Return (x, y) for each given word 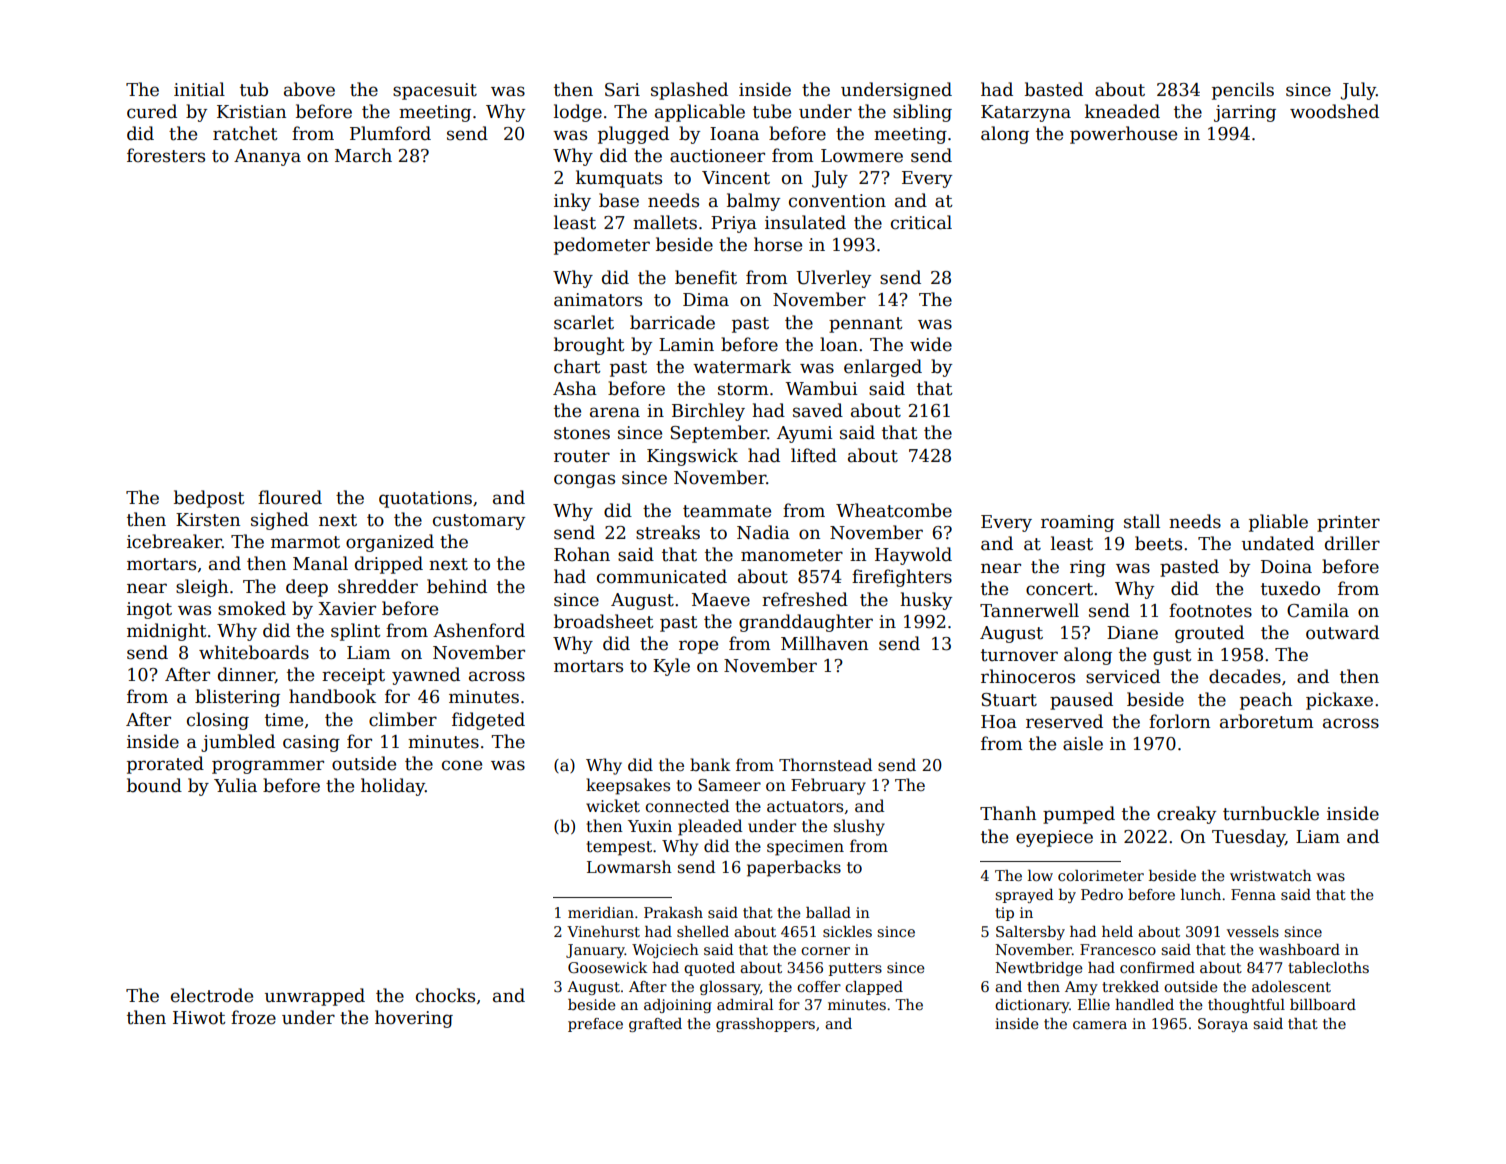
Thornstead (825, 765)
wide (931, 344)
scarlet (584, 322)
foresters (166, 155)
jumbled (238, 743)
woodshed (1334, 111)
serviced (1123, 676)
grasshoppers (765, 1025)
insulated (805, 222)
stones (582, 433)
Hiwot (199, 1018)
